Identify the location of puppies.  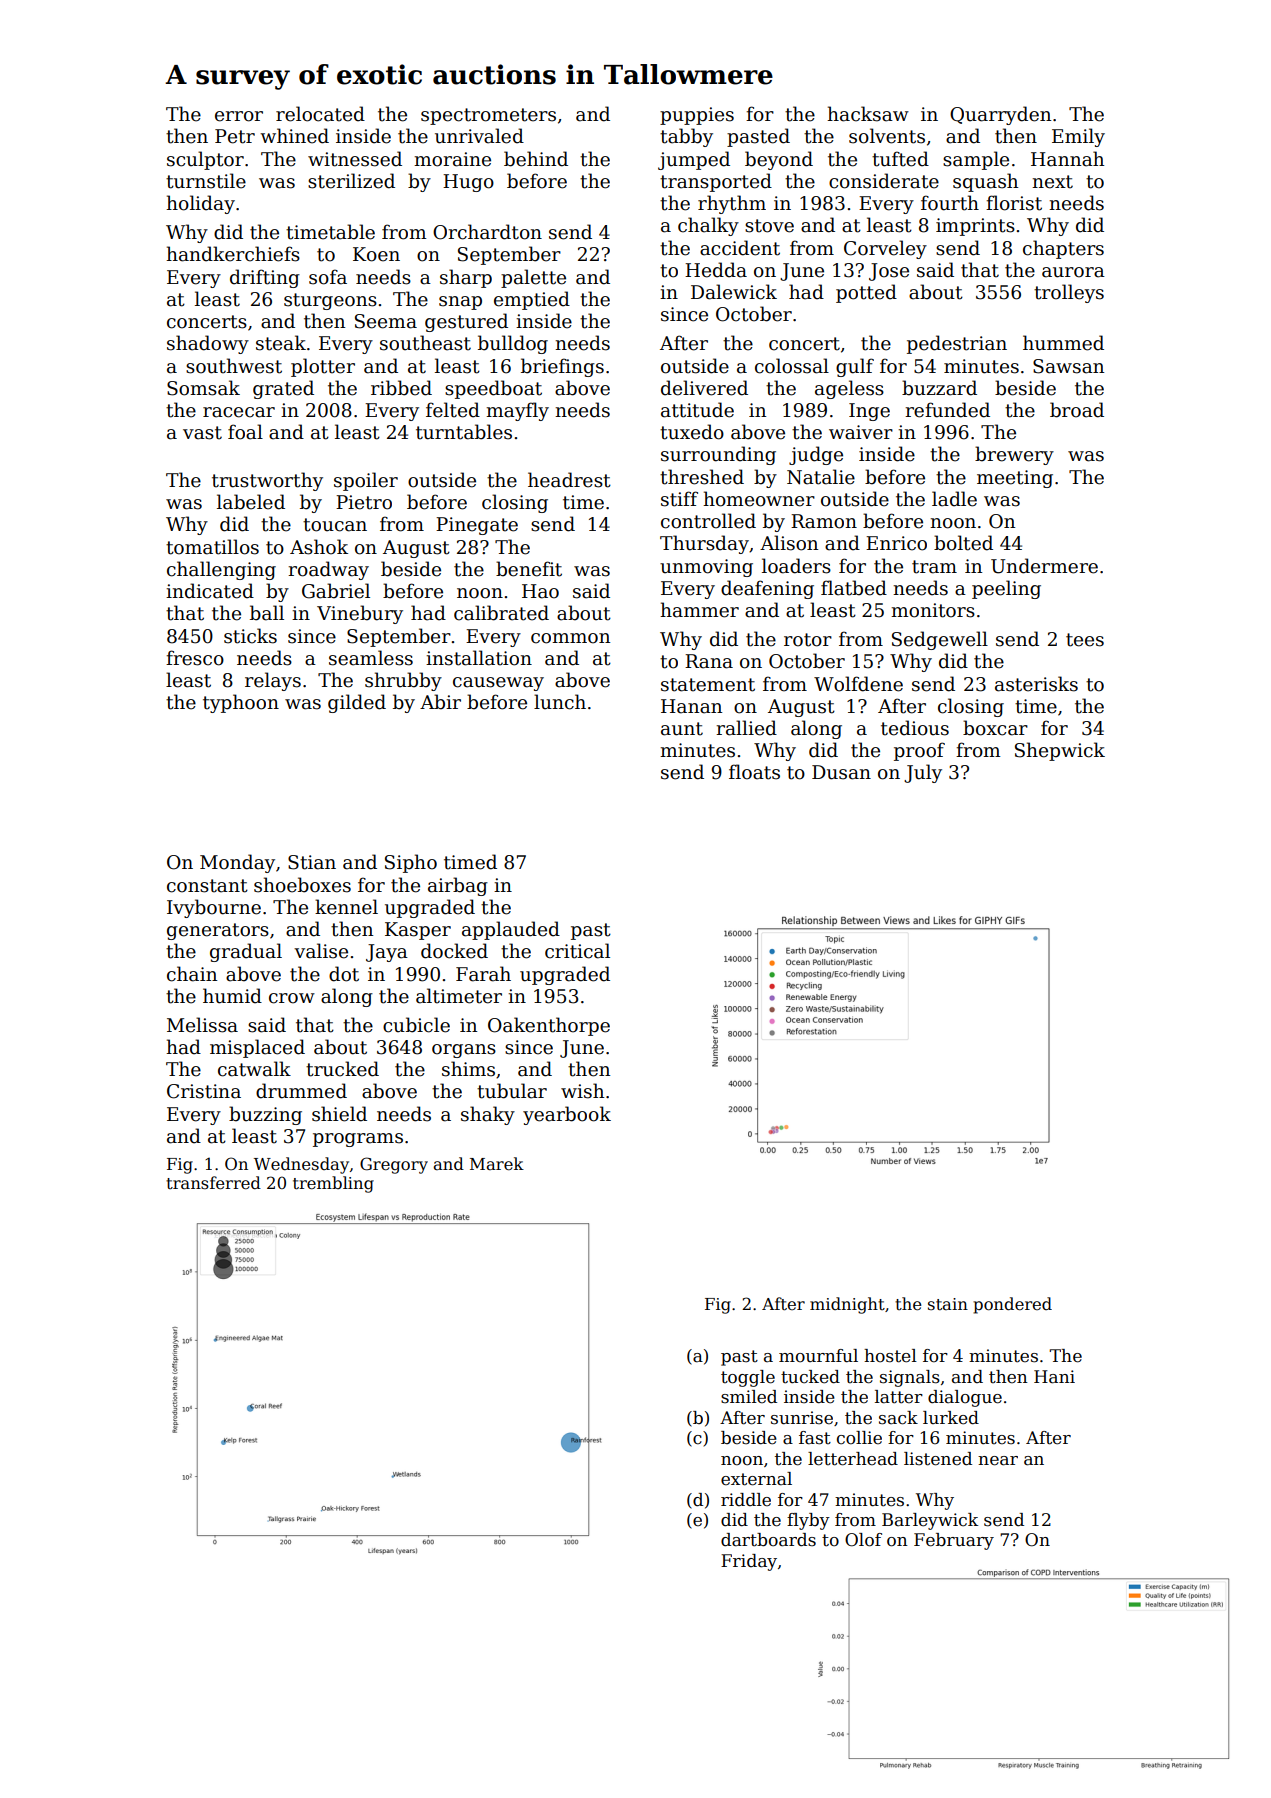
(697, 116).
